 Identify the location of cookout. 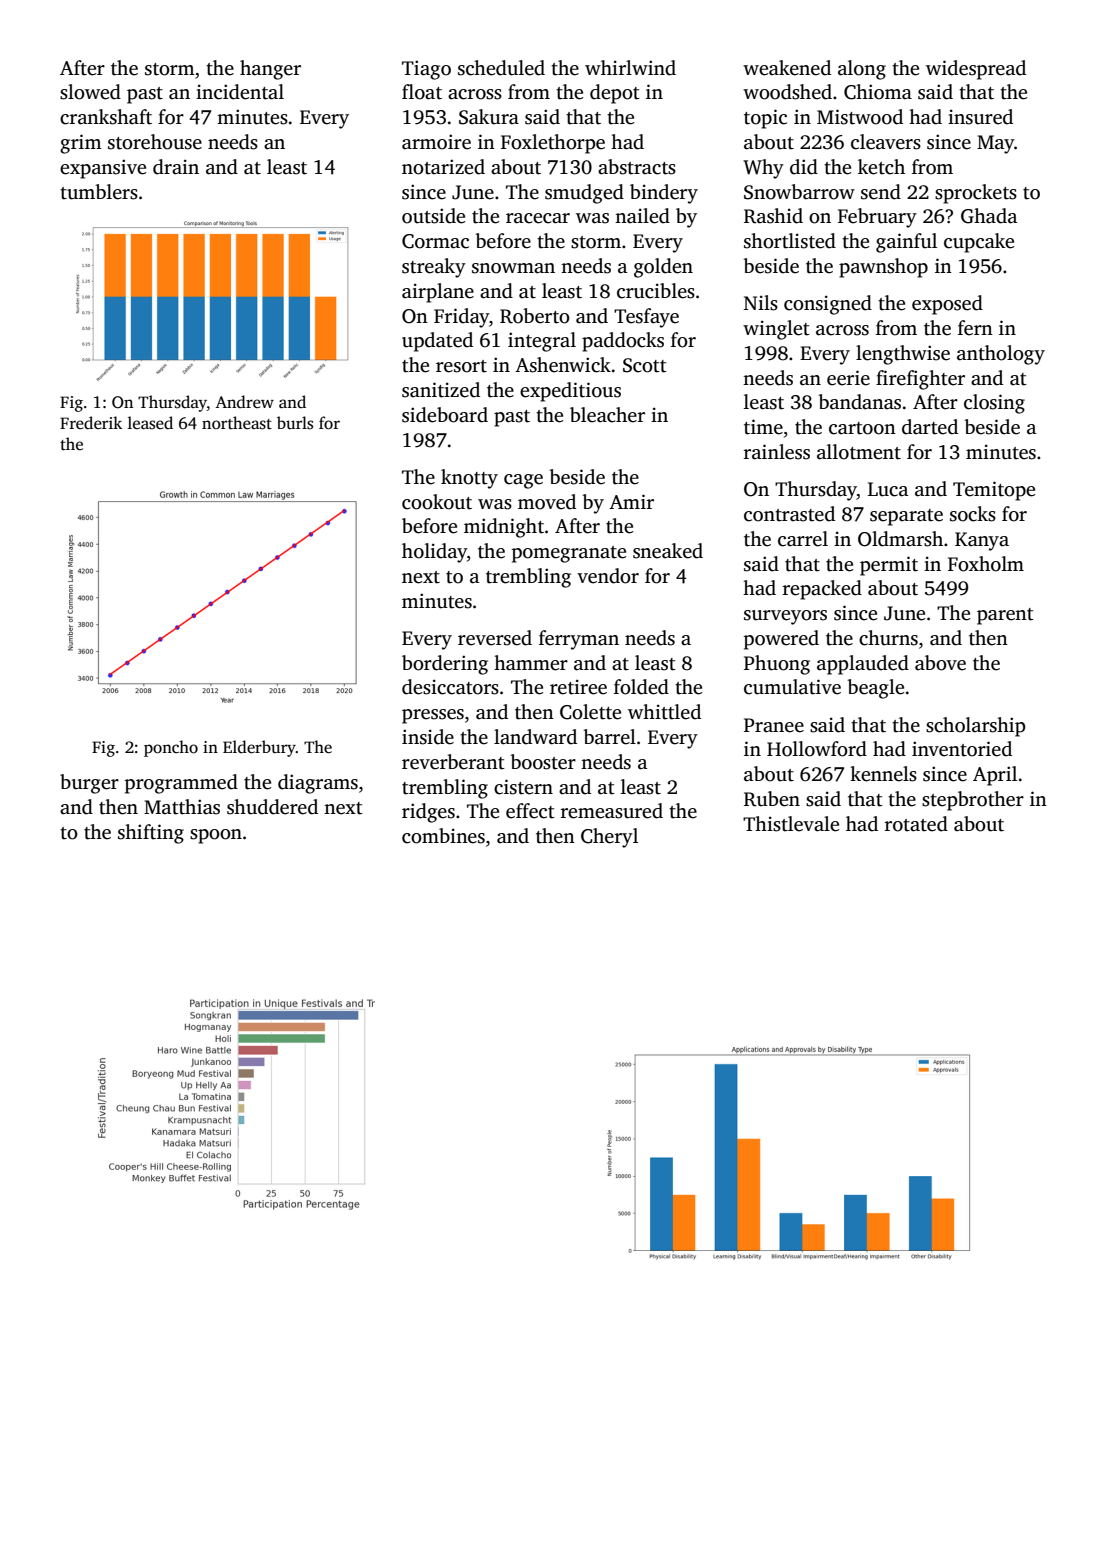
(437, 502).
